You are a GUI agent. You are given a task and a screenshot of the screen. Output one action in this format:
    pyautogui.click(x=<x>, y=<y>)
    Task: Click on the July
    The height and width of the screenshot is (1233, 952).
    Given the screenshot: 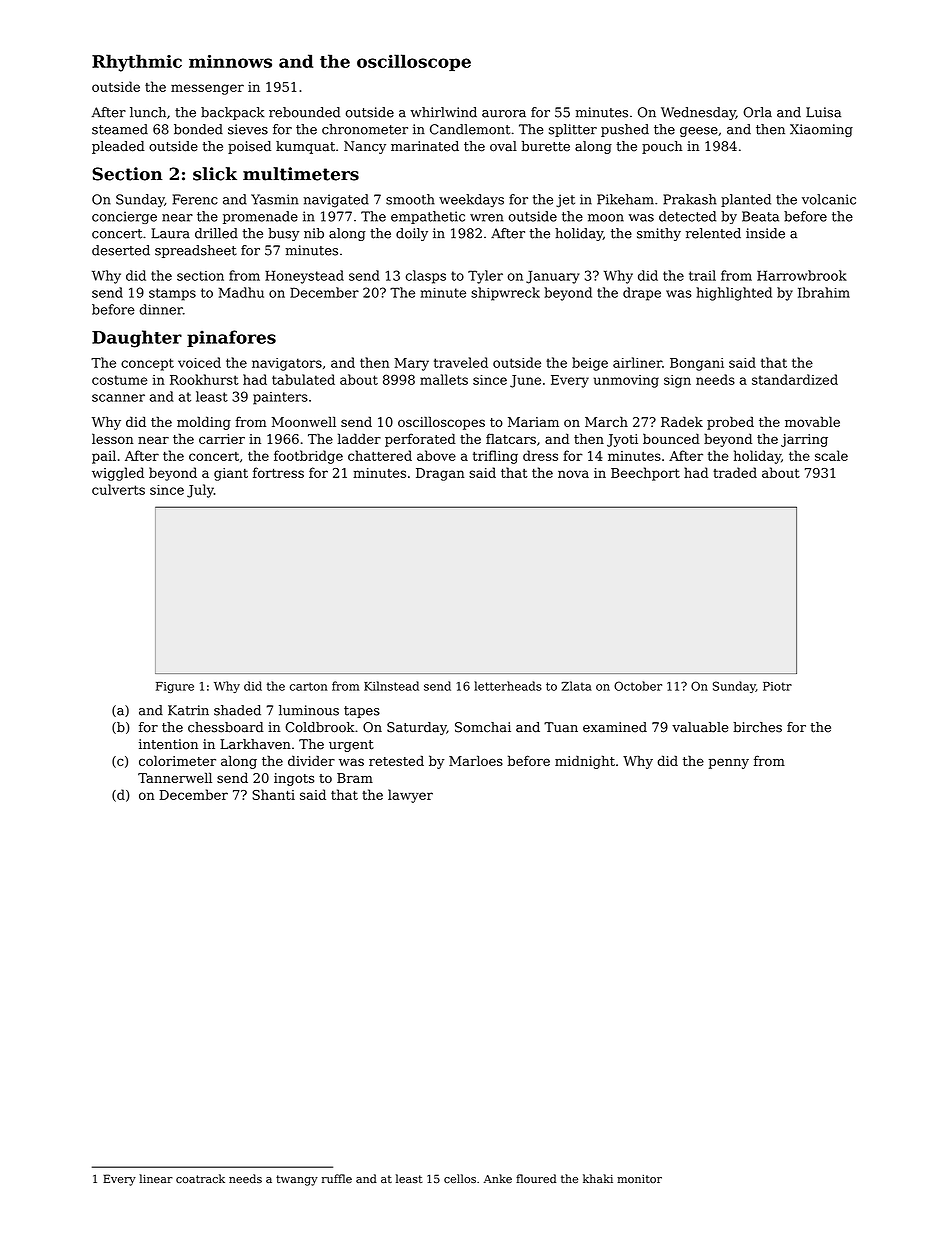 What is the action you would take?
    pyautogui.click(x=200, y=491)
